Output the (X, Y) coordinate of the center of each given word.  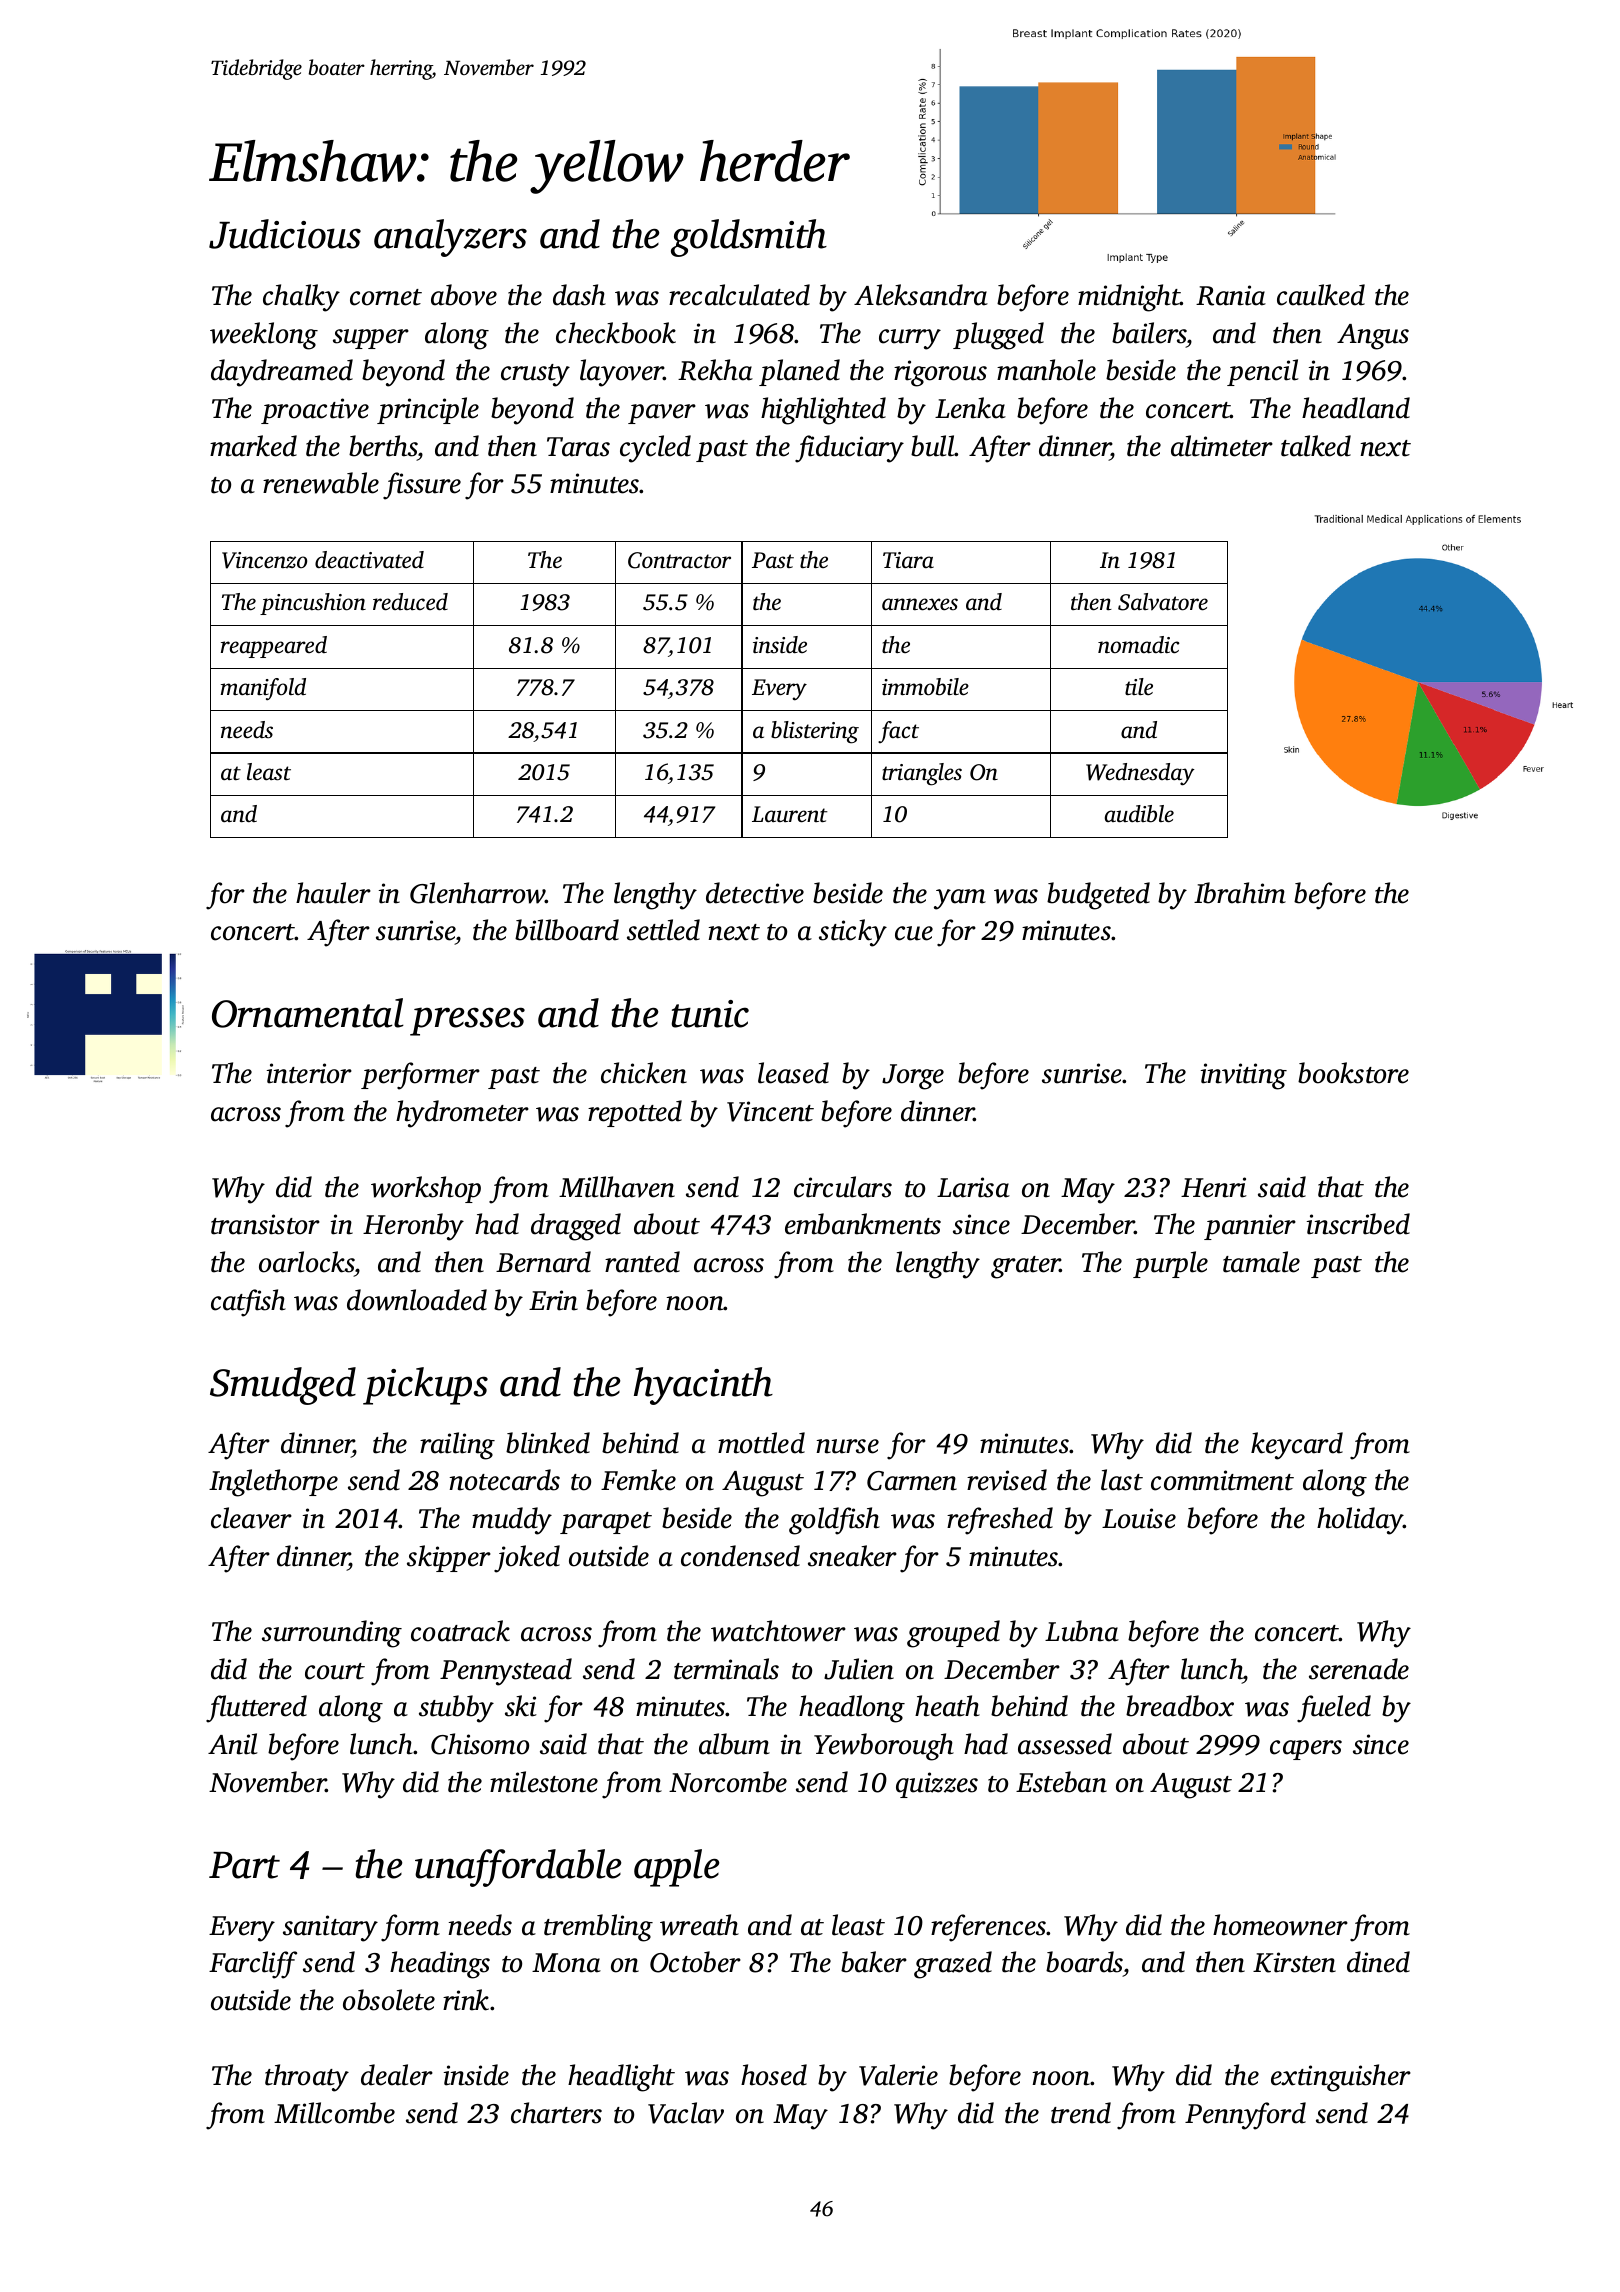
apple (676, 1868)
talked (1316, 446)
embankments (863, 1224)
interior (309, 1073)
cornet (386, 297)
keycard (1297, 1446)
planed (799, 372)
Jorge (913, 1077)
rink (466, 2000)
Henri (1214, 1187)
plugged (998, 336)
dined (1378, 1962)
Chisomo (480, 1744)
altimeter (1222, 446)
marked (253, 446)
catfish (248, 1303)
